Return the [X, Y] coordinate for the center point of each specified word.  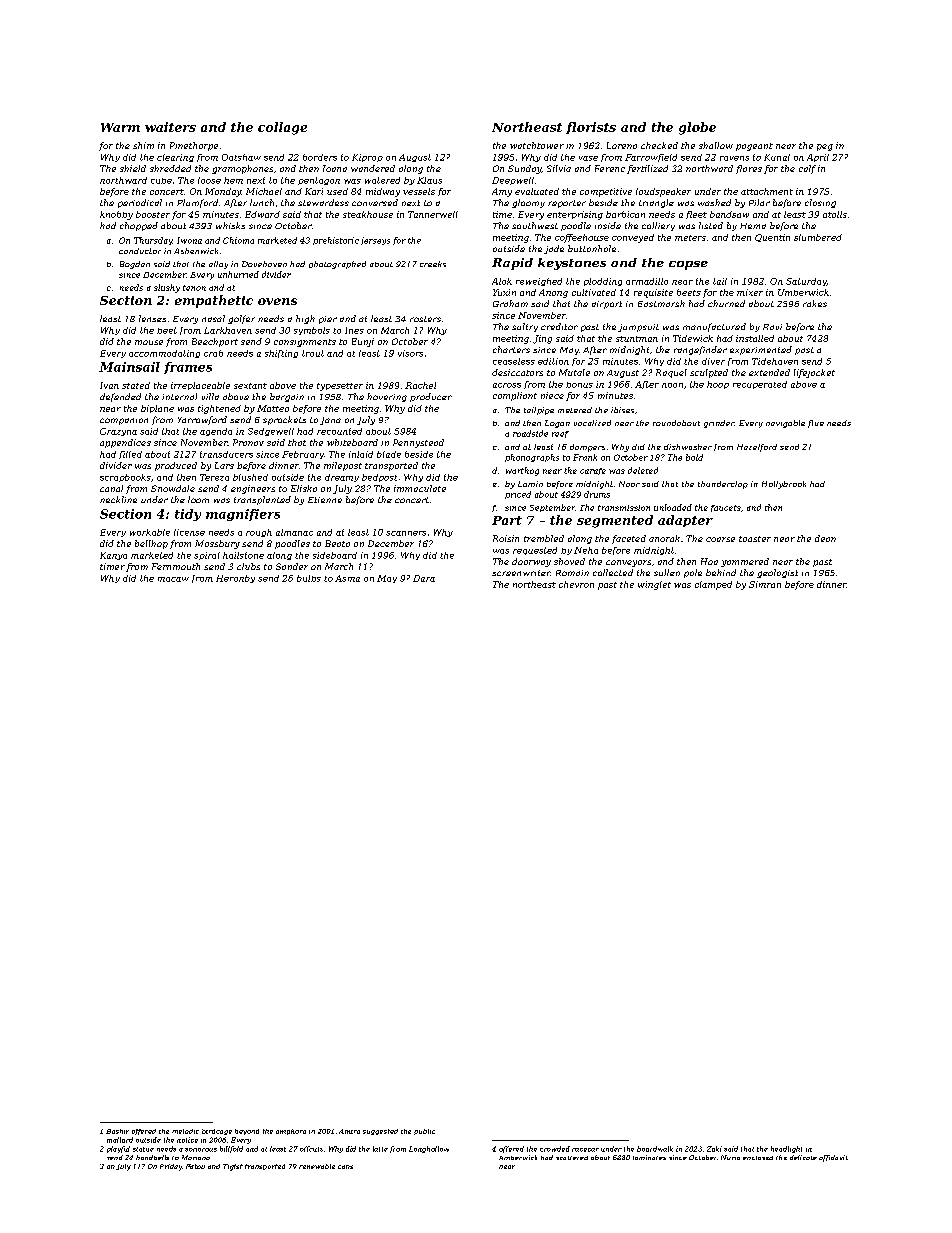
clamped [713, 585]
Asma [347, 578]
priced [518, 495]
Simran [765, 584]
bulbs [309, 578]
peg [825, 147]
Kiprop [367, 158]
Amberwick [518, 1157]
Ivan [109, 385]
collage [282, 128]
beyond [247, 1132]
